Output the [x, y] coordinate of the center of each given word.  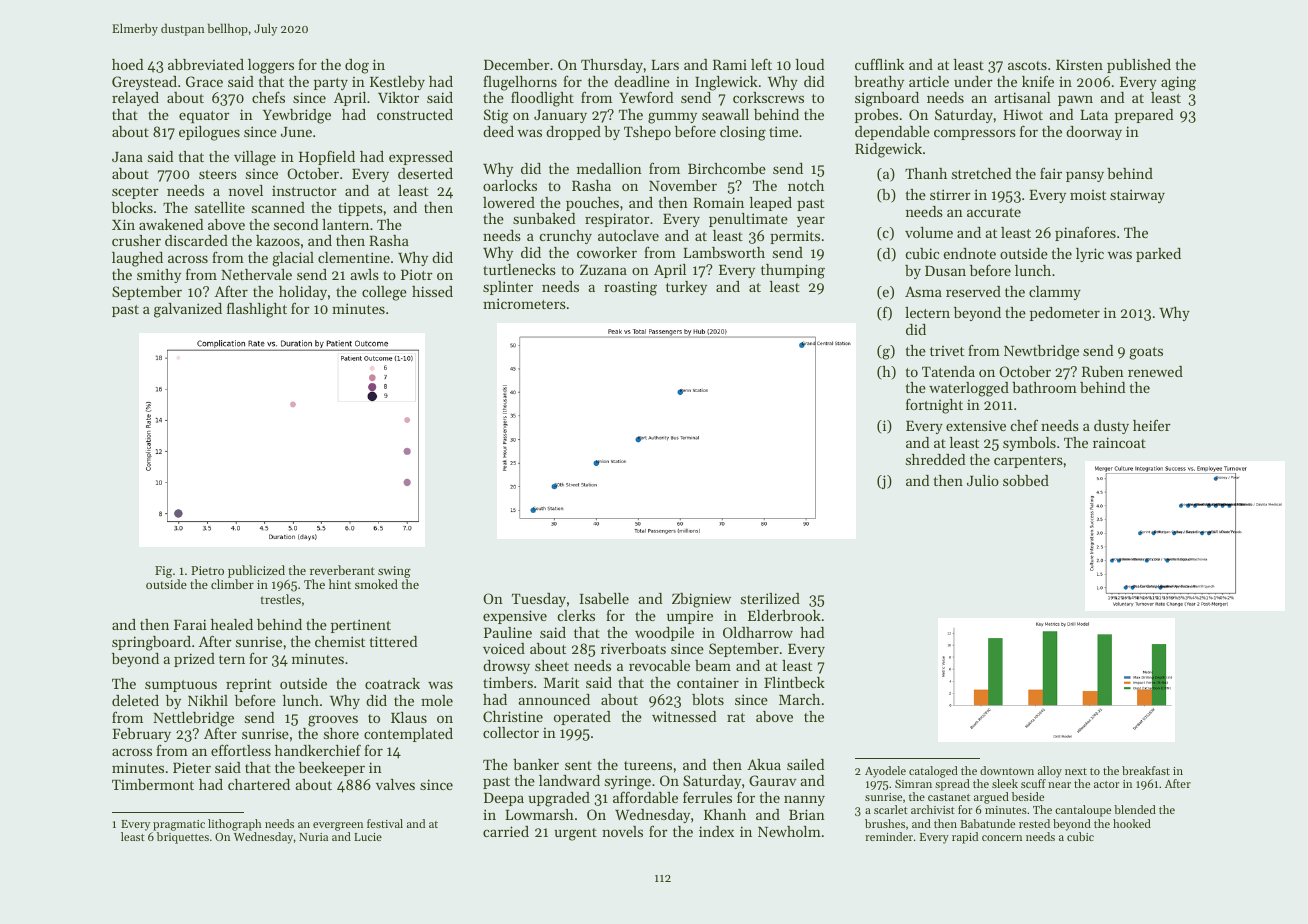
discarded [196, 240]
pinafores [1085, 233]
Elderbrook [784, 615]
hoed [127, 64]
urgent [575, 834]
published [1139, 66]
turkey [686, 288]
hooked [1132, 823]
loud [810, 64]
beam [713, 665]
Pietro [207, 570]
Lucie [368, 837]
